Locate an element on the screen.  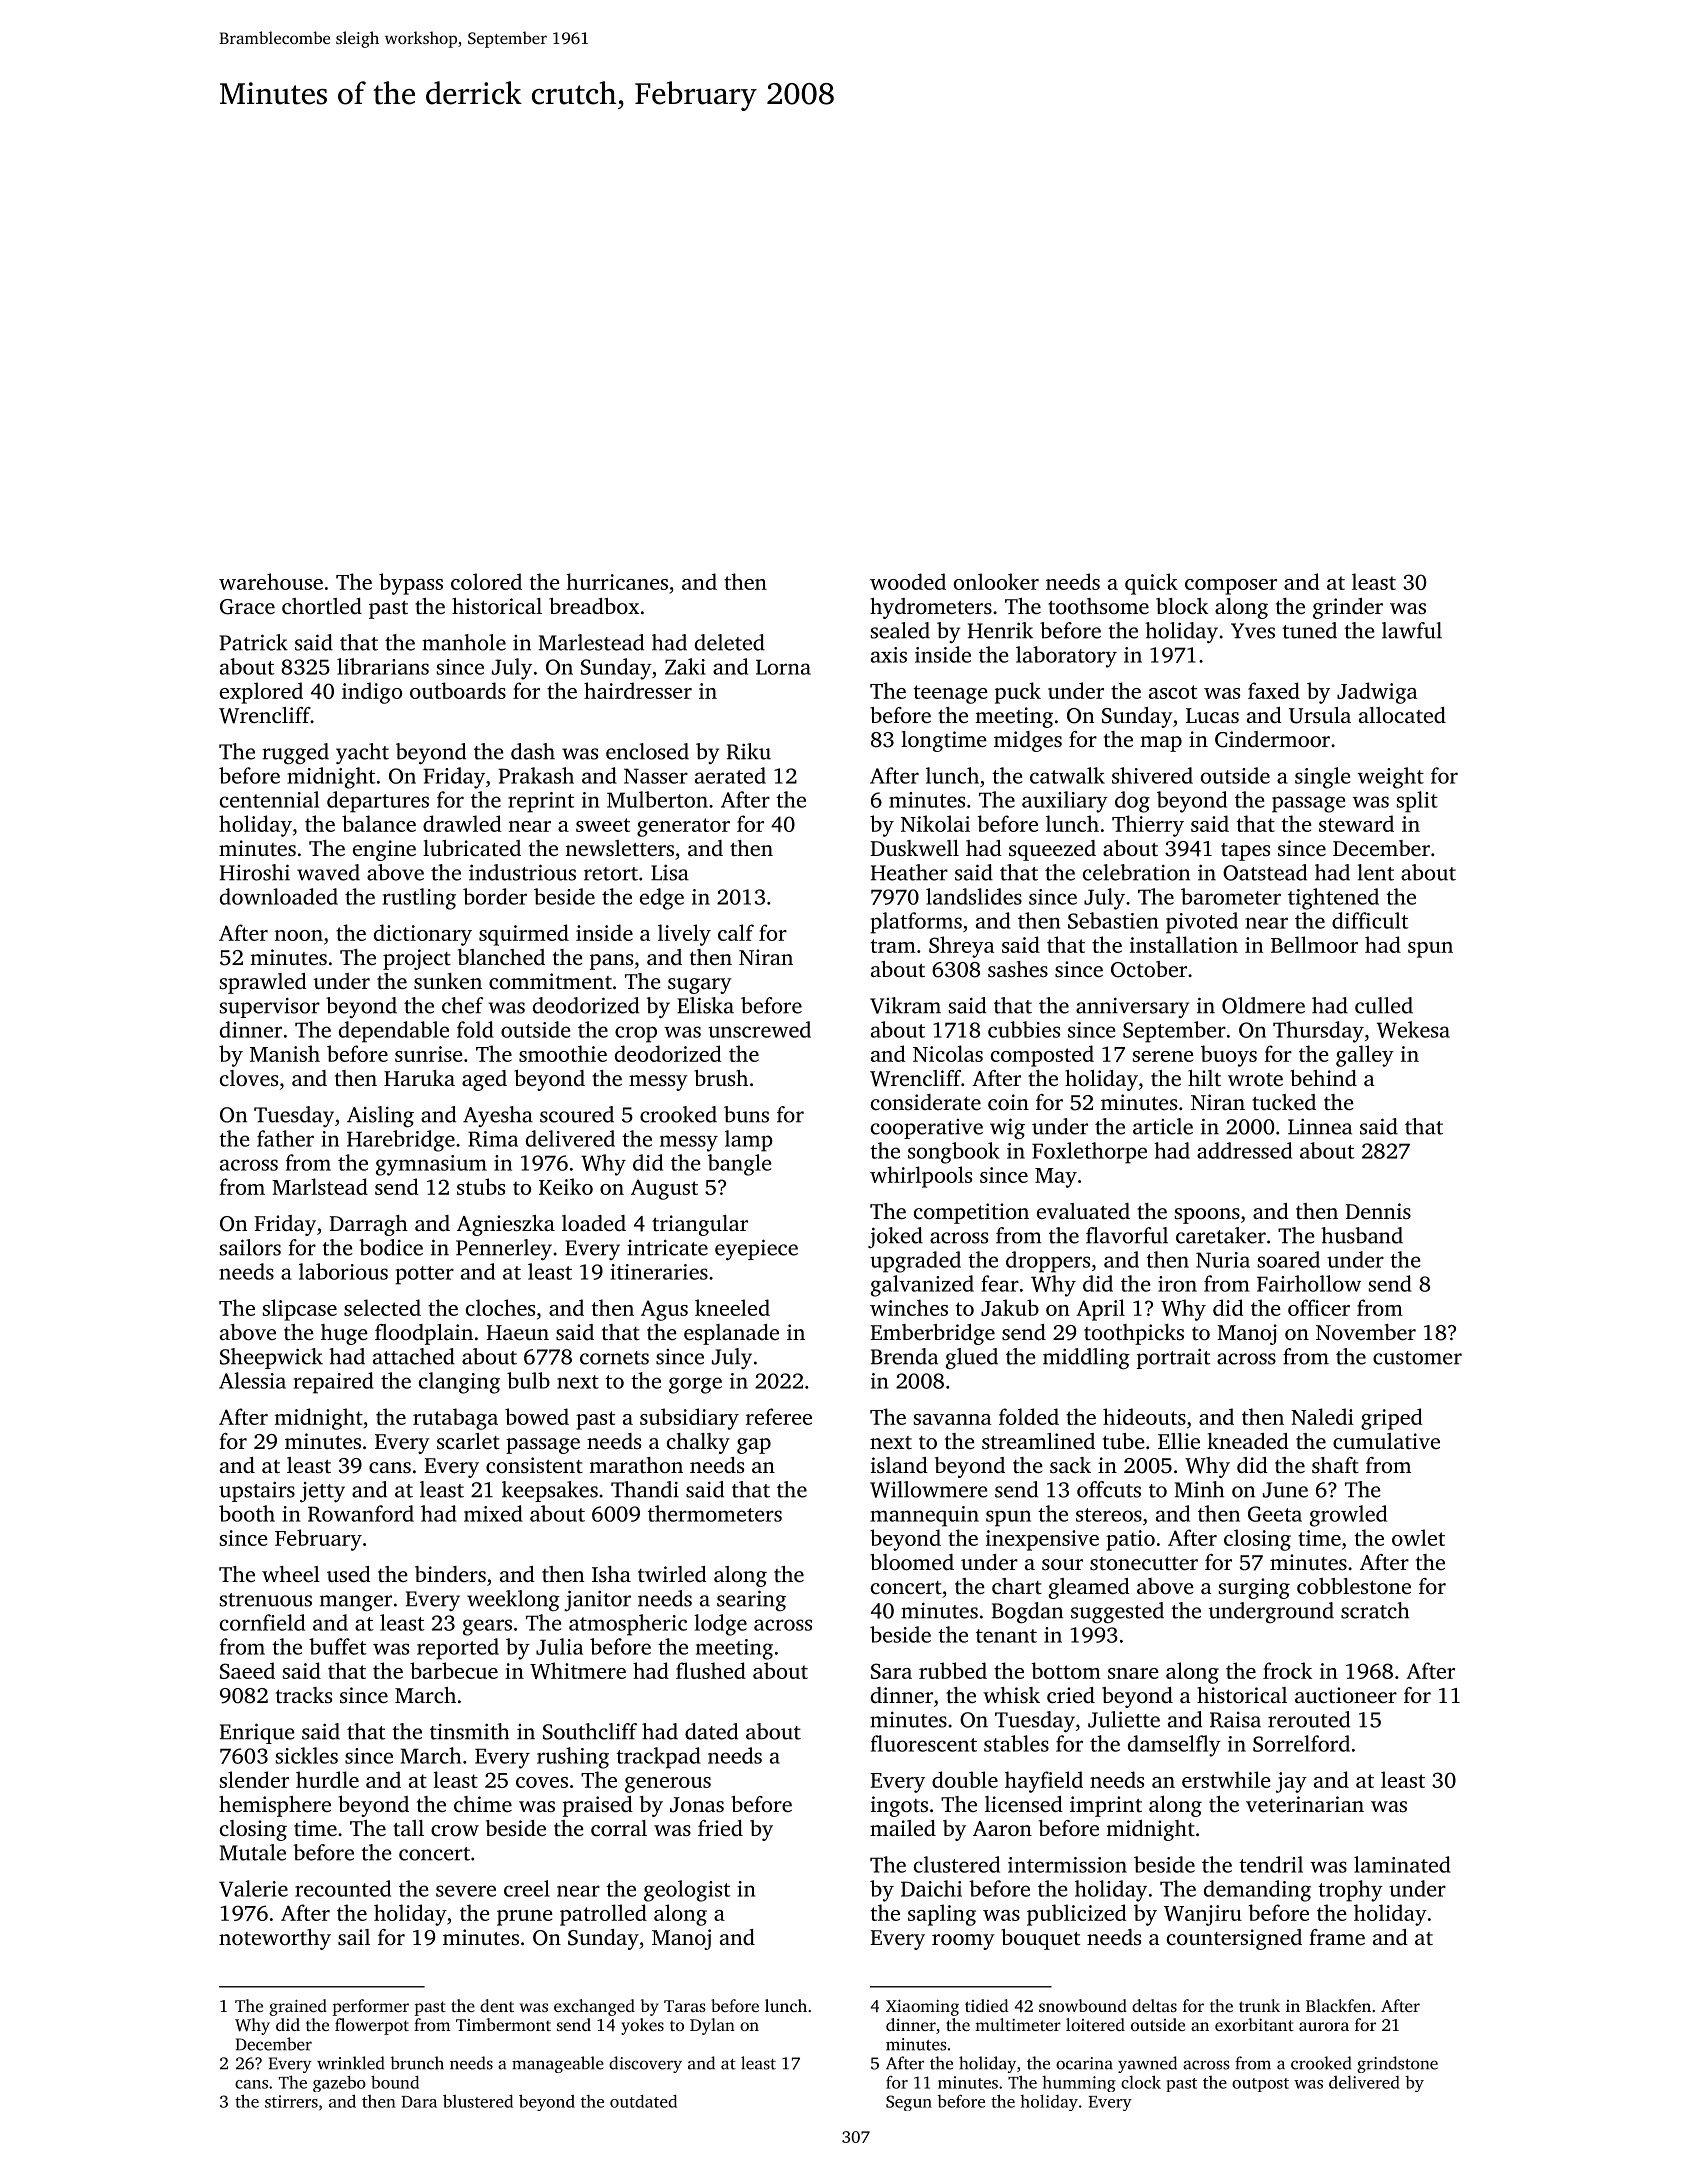
bypass is located at coordinates (411, 584).
